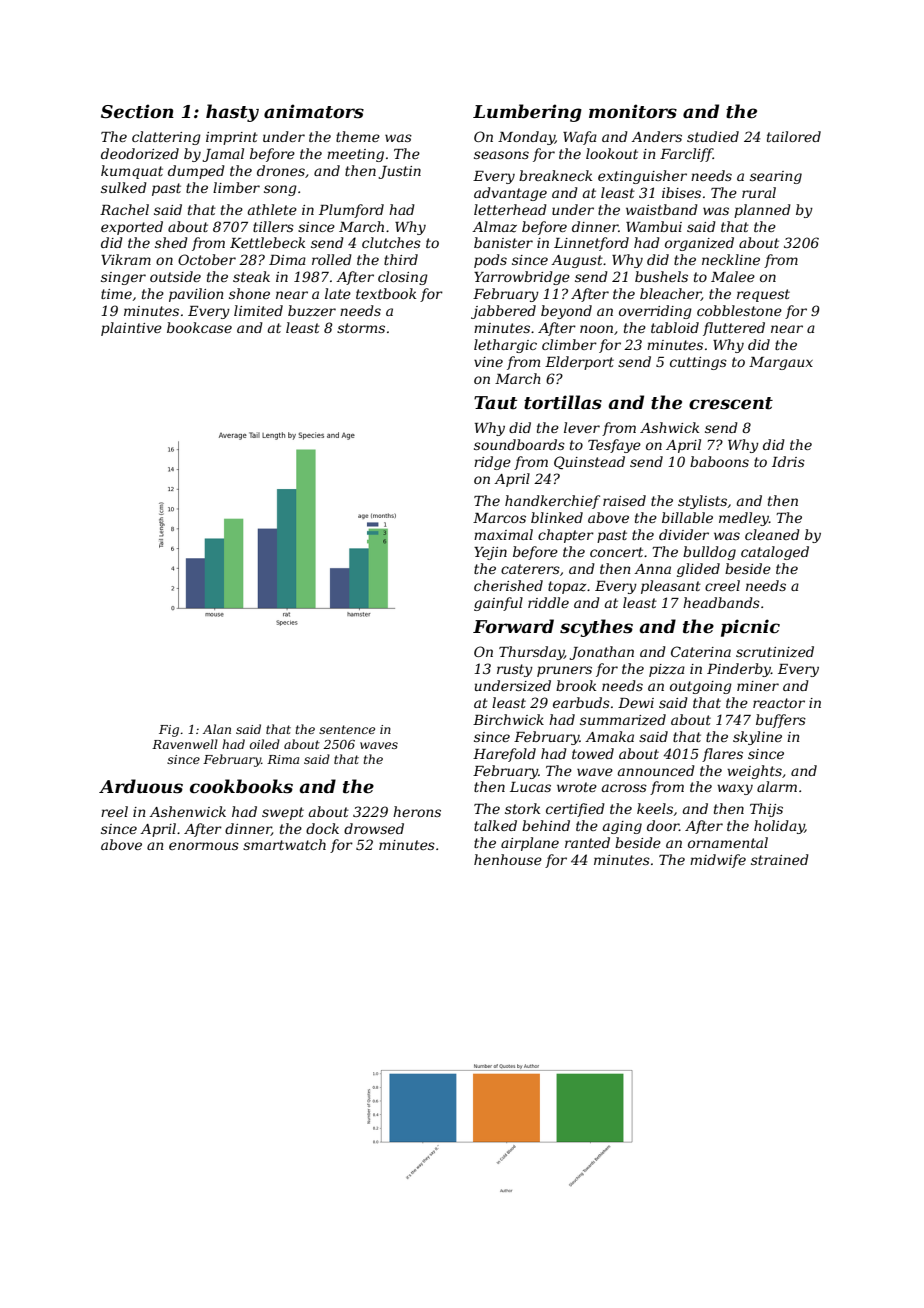 Image resolution: width=924 pixels, height=1308 pixels. Describe the element at coordinates (217, 729) in the screenshot. I see `Alan` at that location.
